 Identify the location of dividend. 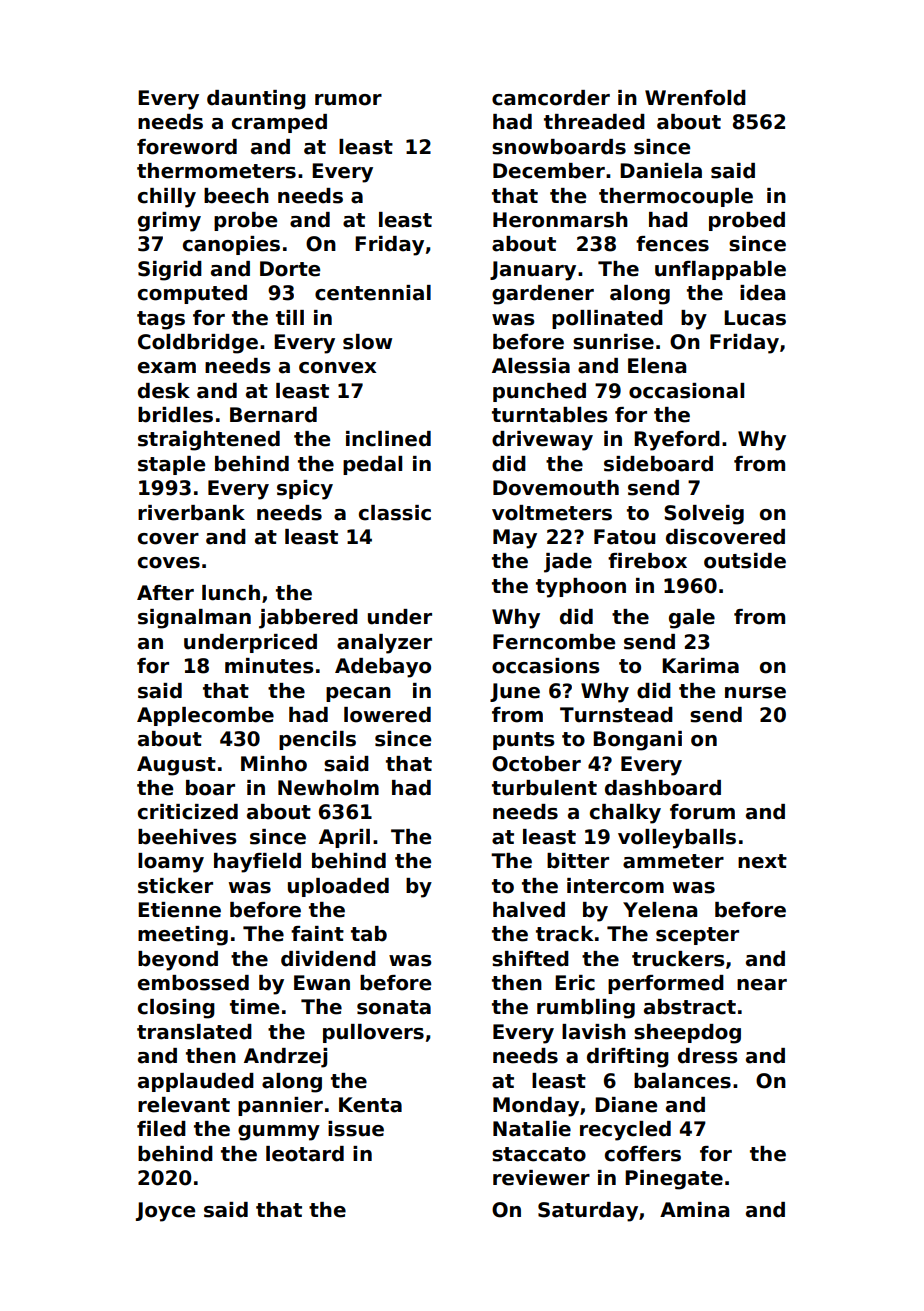
(328, 959).
